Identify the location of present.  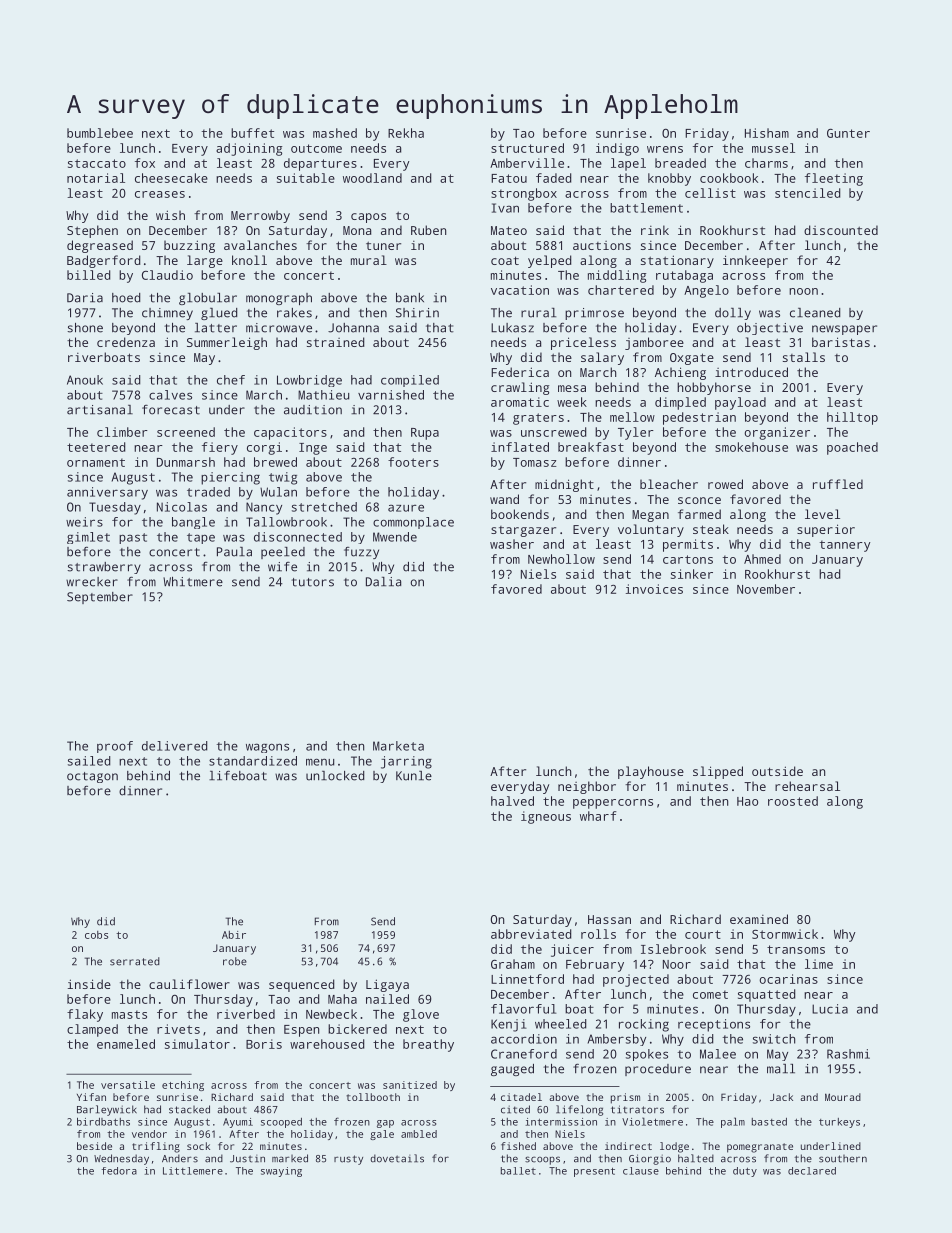
(594, 1172).
